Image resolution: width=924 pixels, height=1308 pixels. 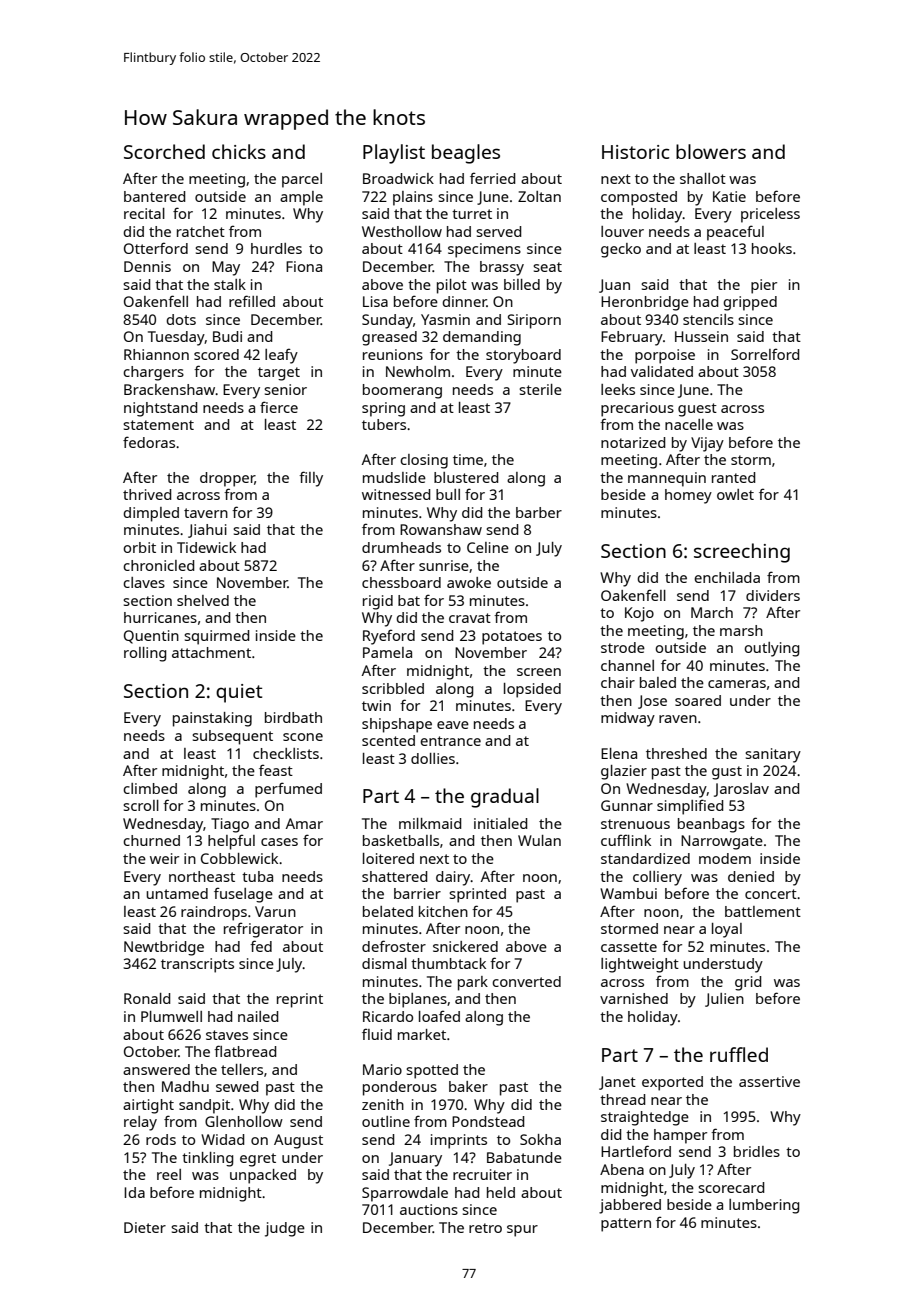 I want to click on sprinted, so click(x=477, y=895).
